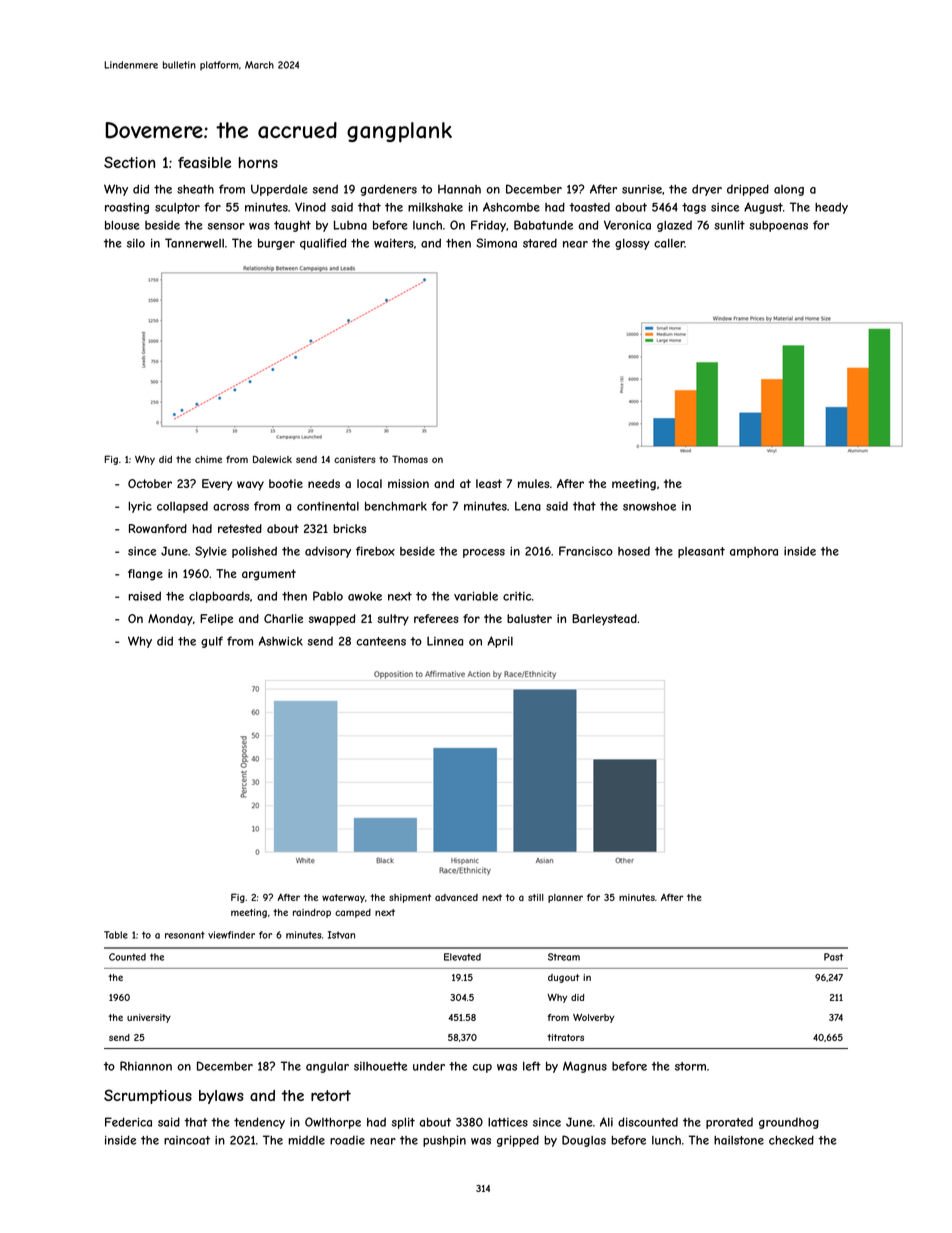  I want to click on sunrise, so click(642, 189).
